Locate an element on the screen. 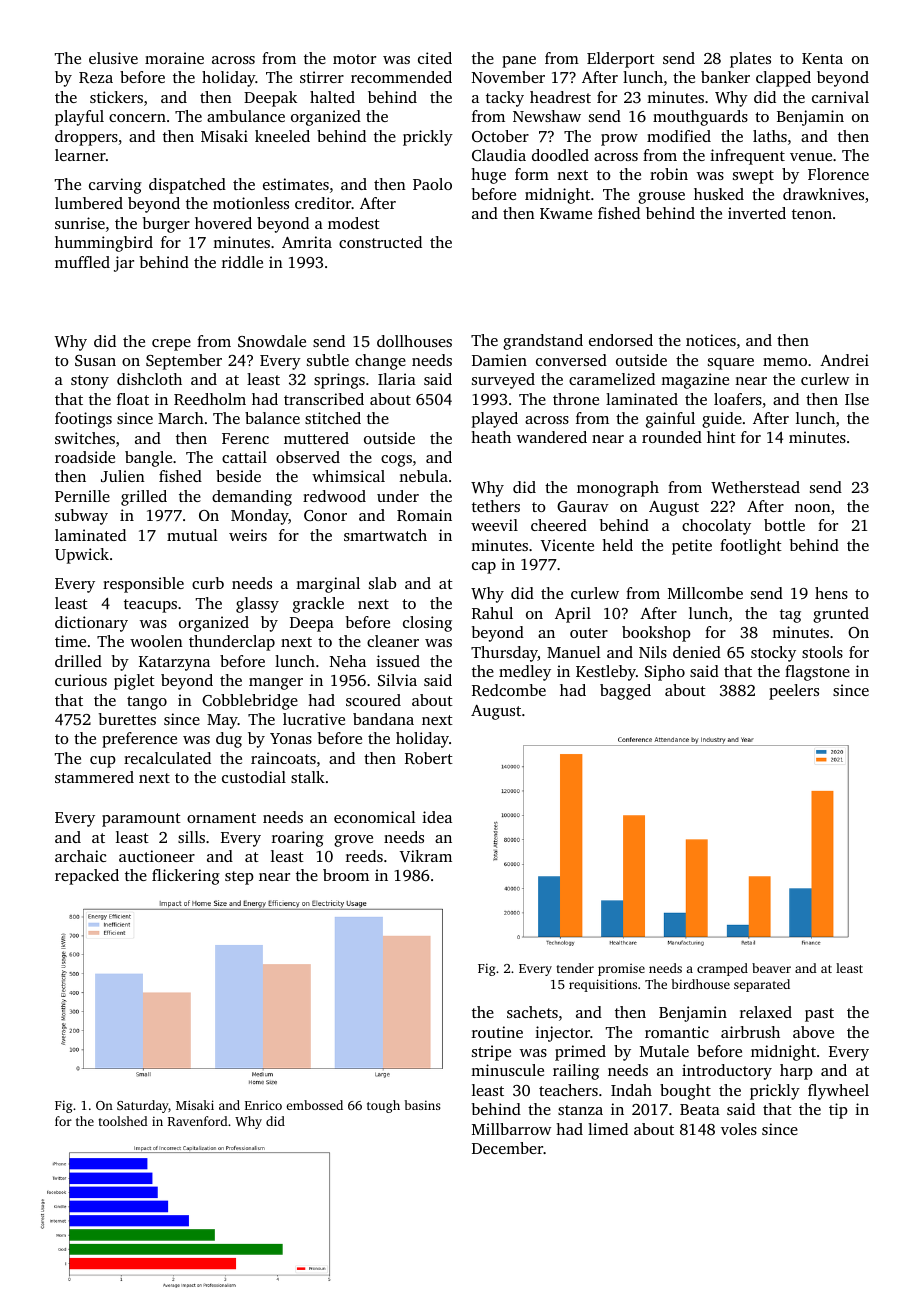  motor is located at coordinates (354, 59).
